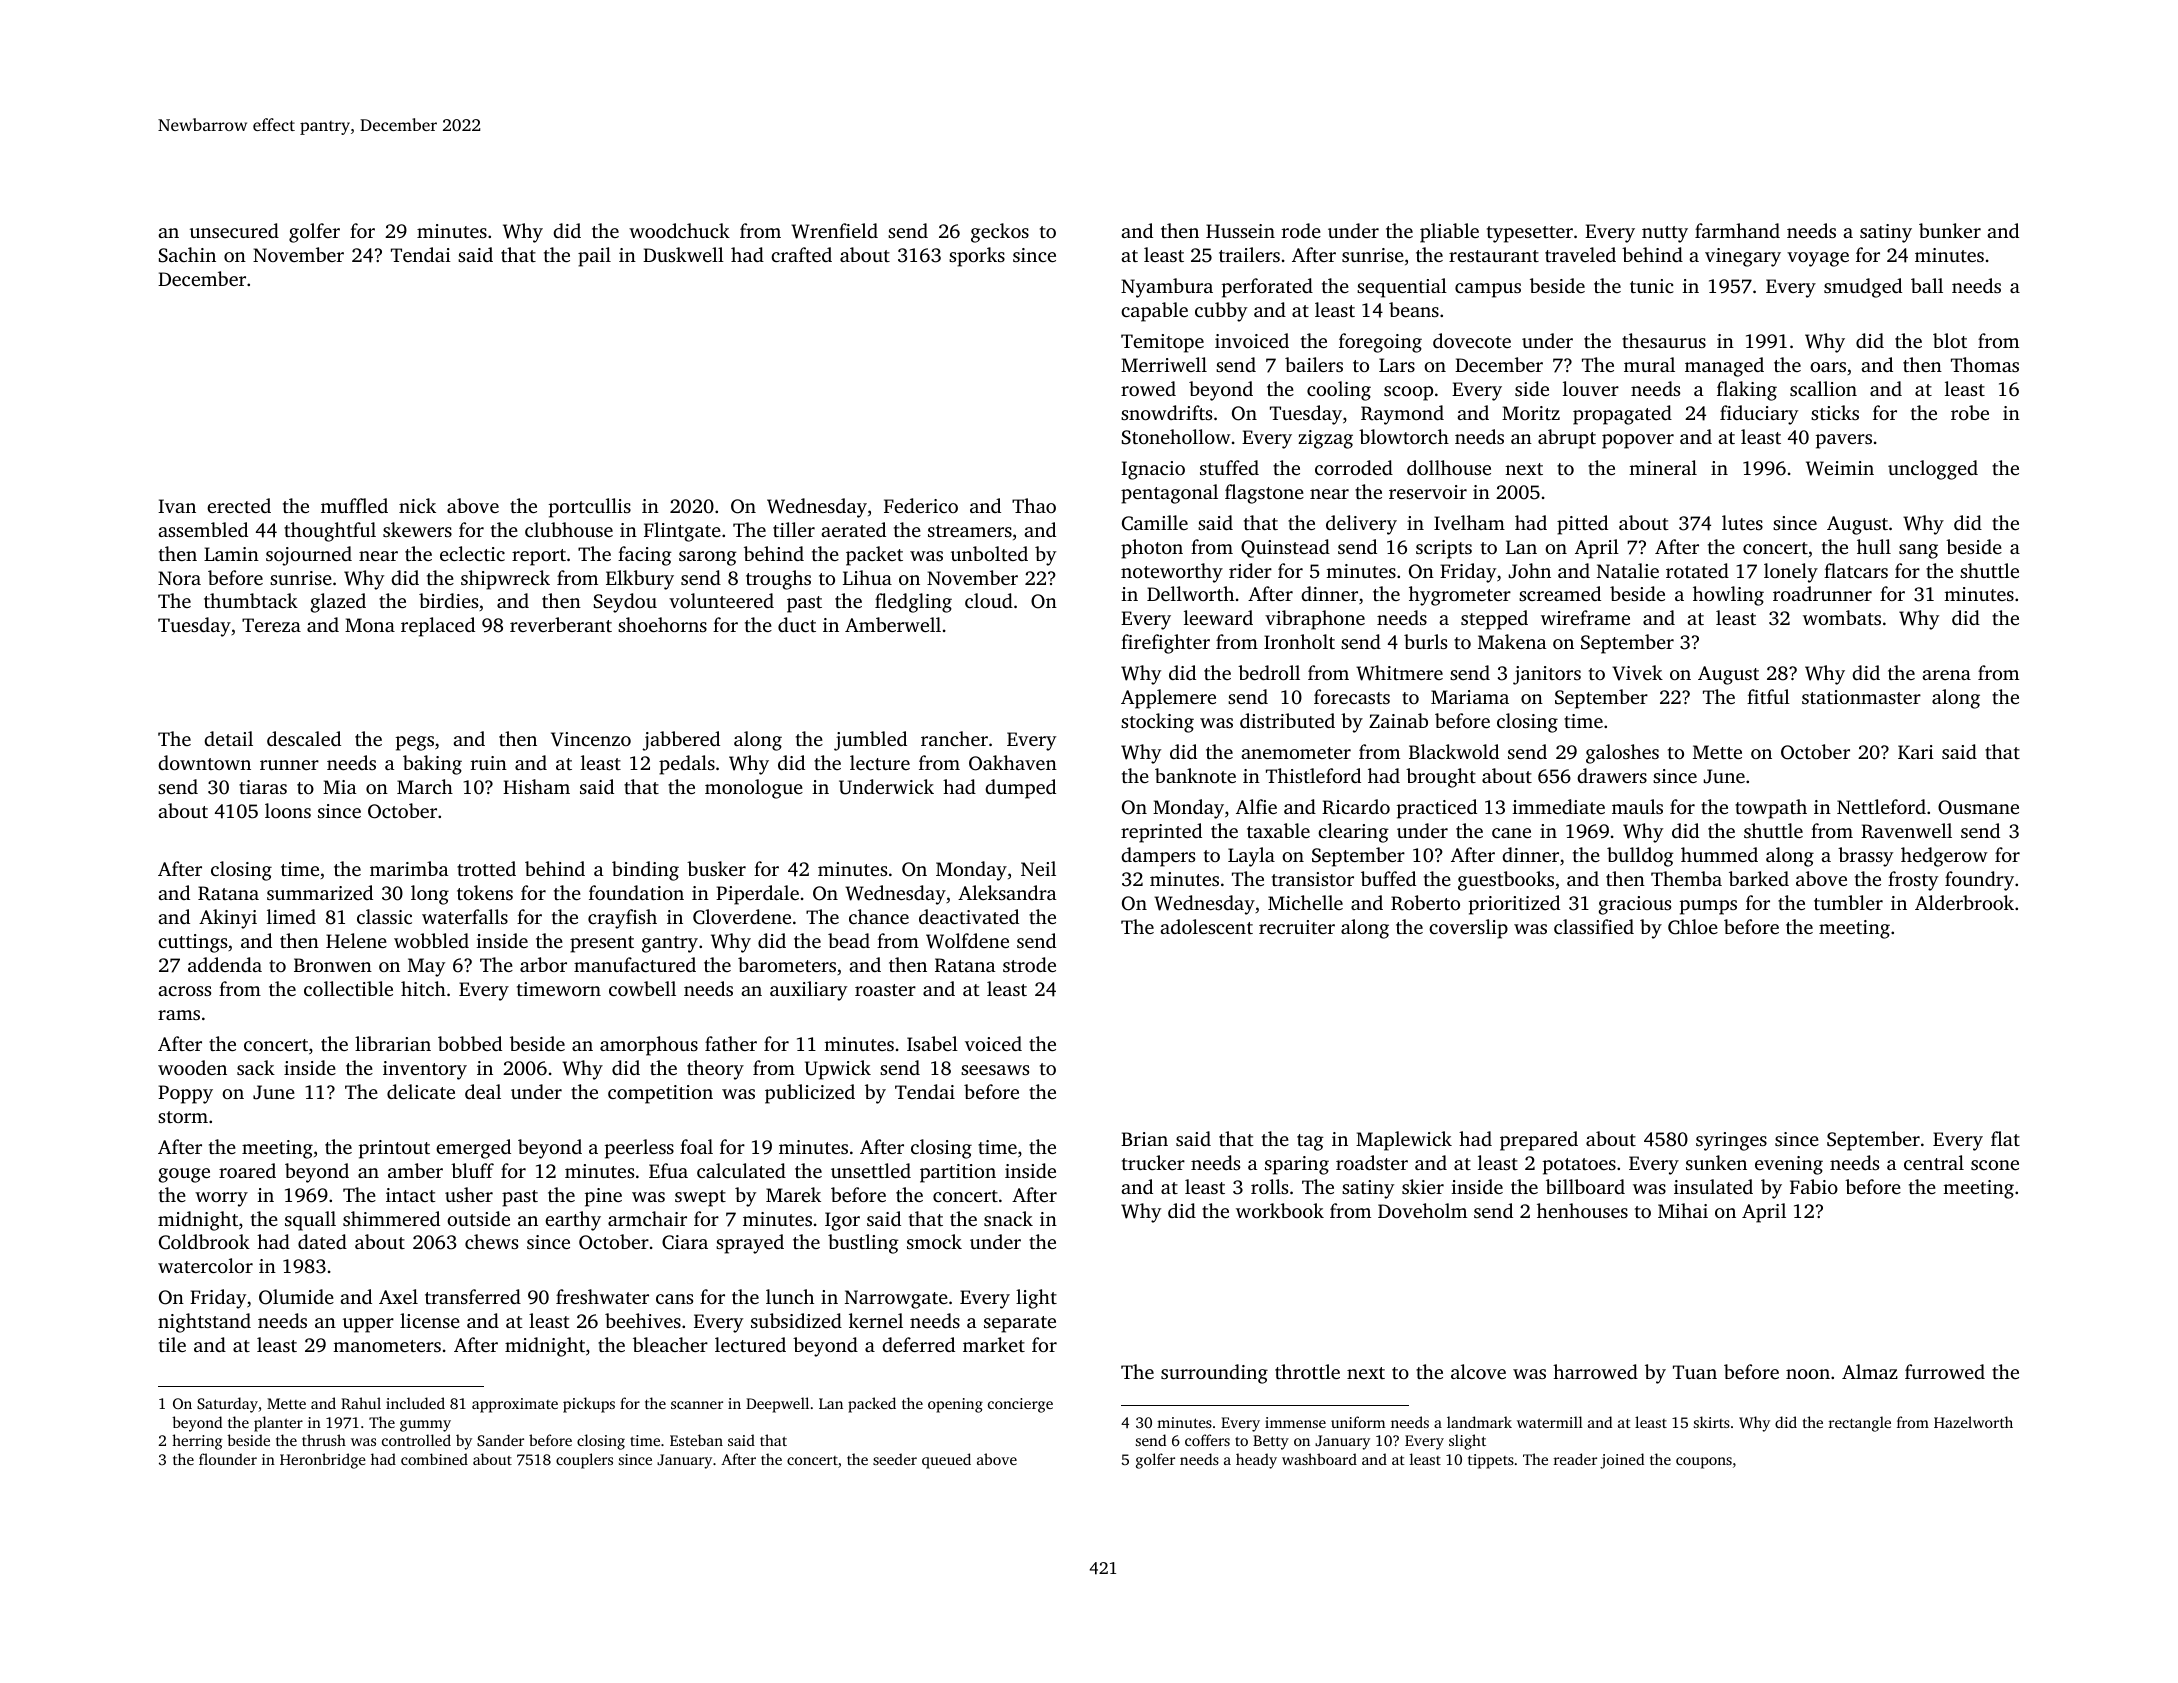 Image resolution: width=2178 pixels, height=1683 pixels. Describe the element at coordinates (1539, 1141) in the image. I see `prepared` at that location.
